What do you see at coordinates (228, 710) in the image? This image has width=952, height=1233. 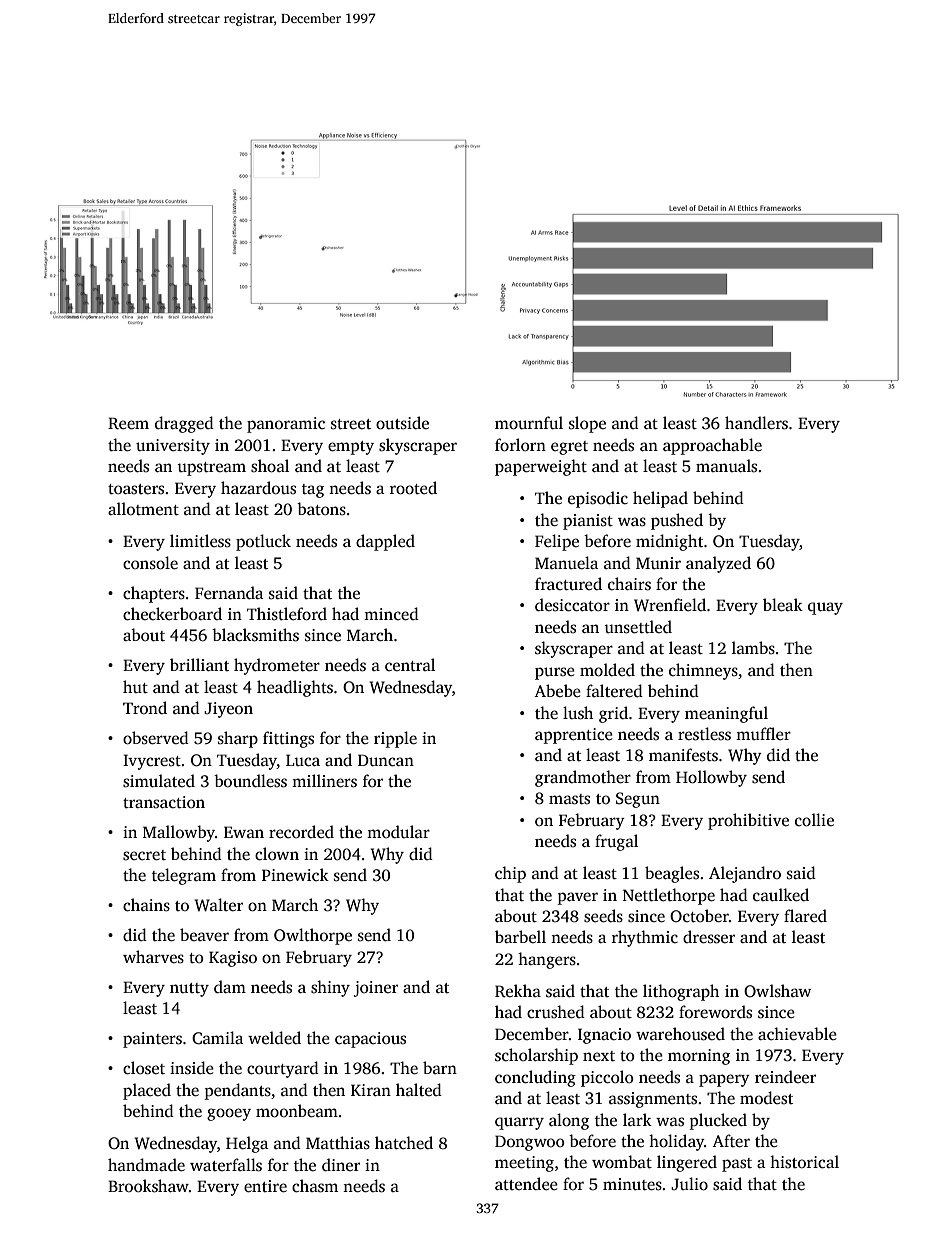 I see `Jiyeon` at bounding box center [228, 710].
